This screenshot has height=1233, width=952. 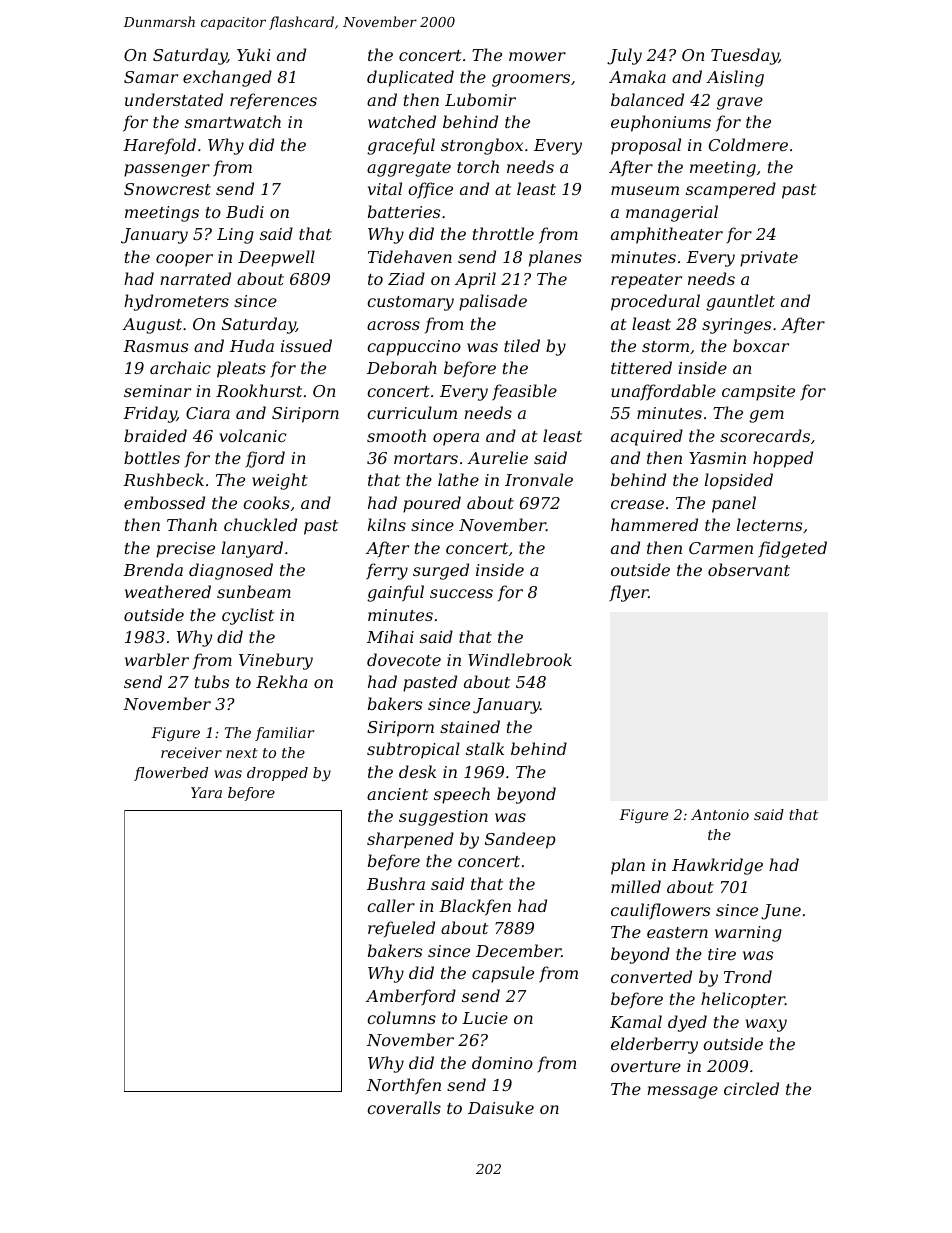 What do you see at coordinates (749, 569) in the screenshot?
I see `observant` at bounding box center [749, 569].
